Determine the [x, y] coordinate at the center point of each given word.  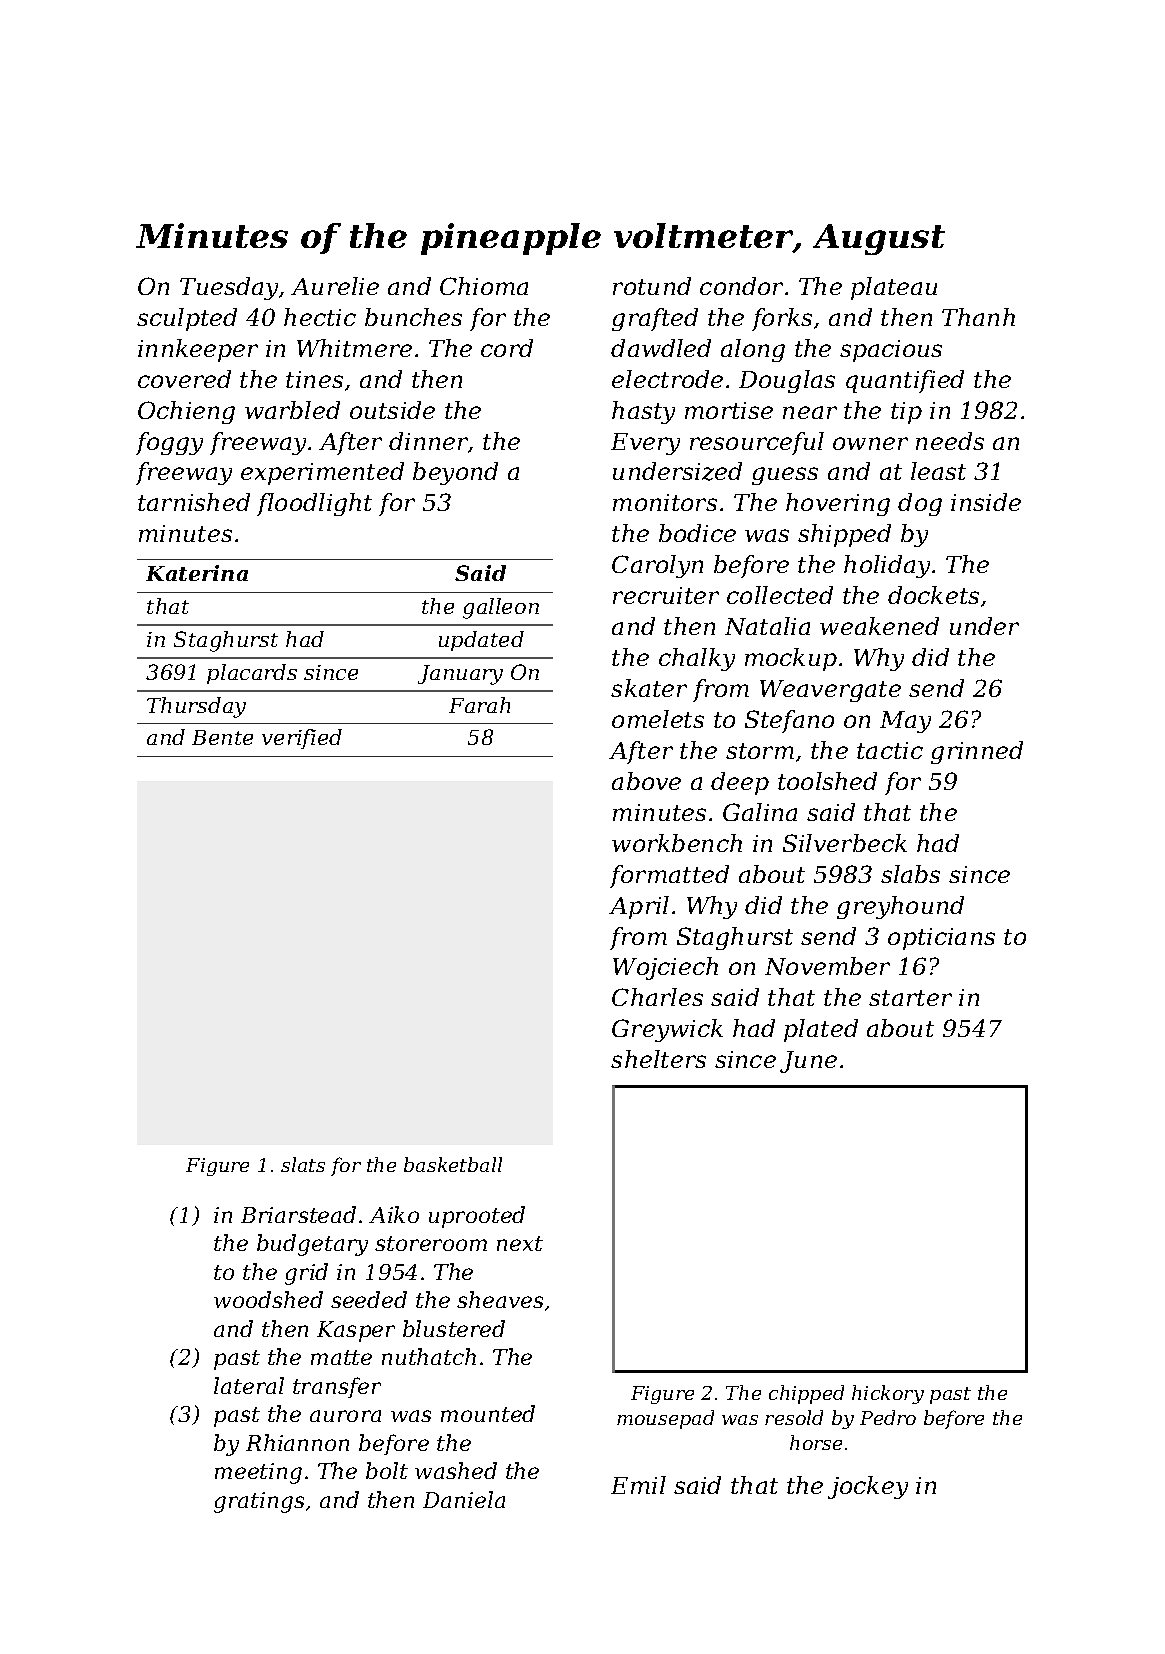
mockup [791, 659]
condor [741, 286]
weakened [879, 626]
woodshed [268, 1299]
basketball [453, 1164]
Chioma [484, 286]
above [646, 781]
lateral [249, 1385]
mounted [488, 1413]
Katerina [197, 573]
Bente [222, 737]
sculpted [187, 319]
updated [481, 641]
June [808, 1062]
